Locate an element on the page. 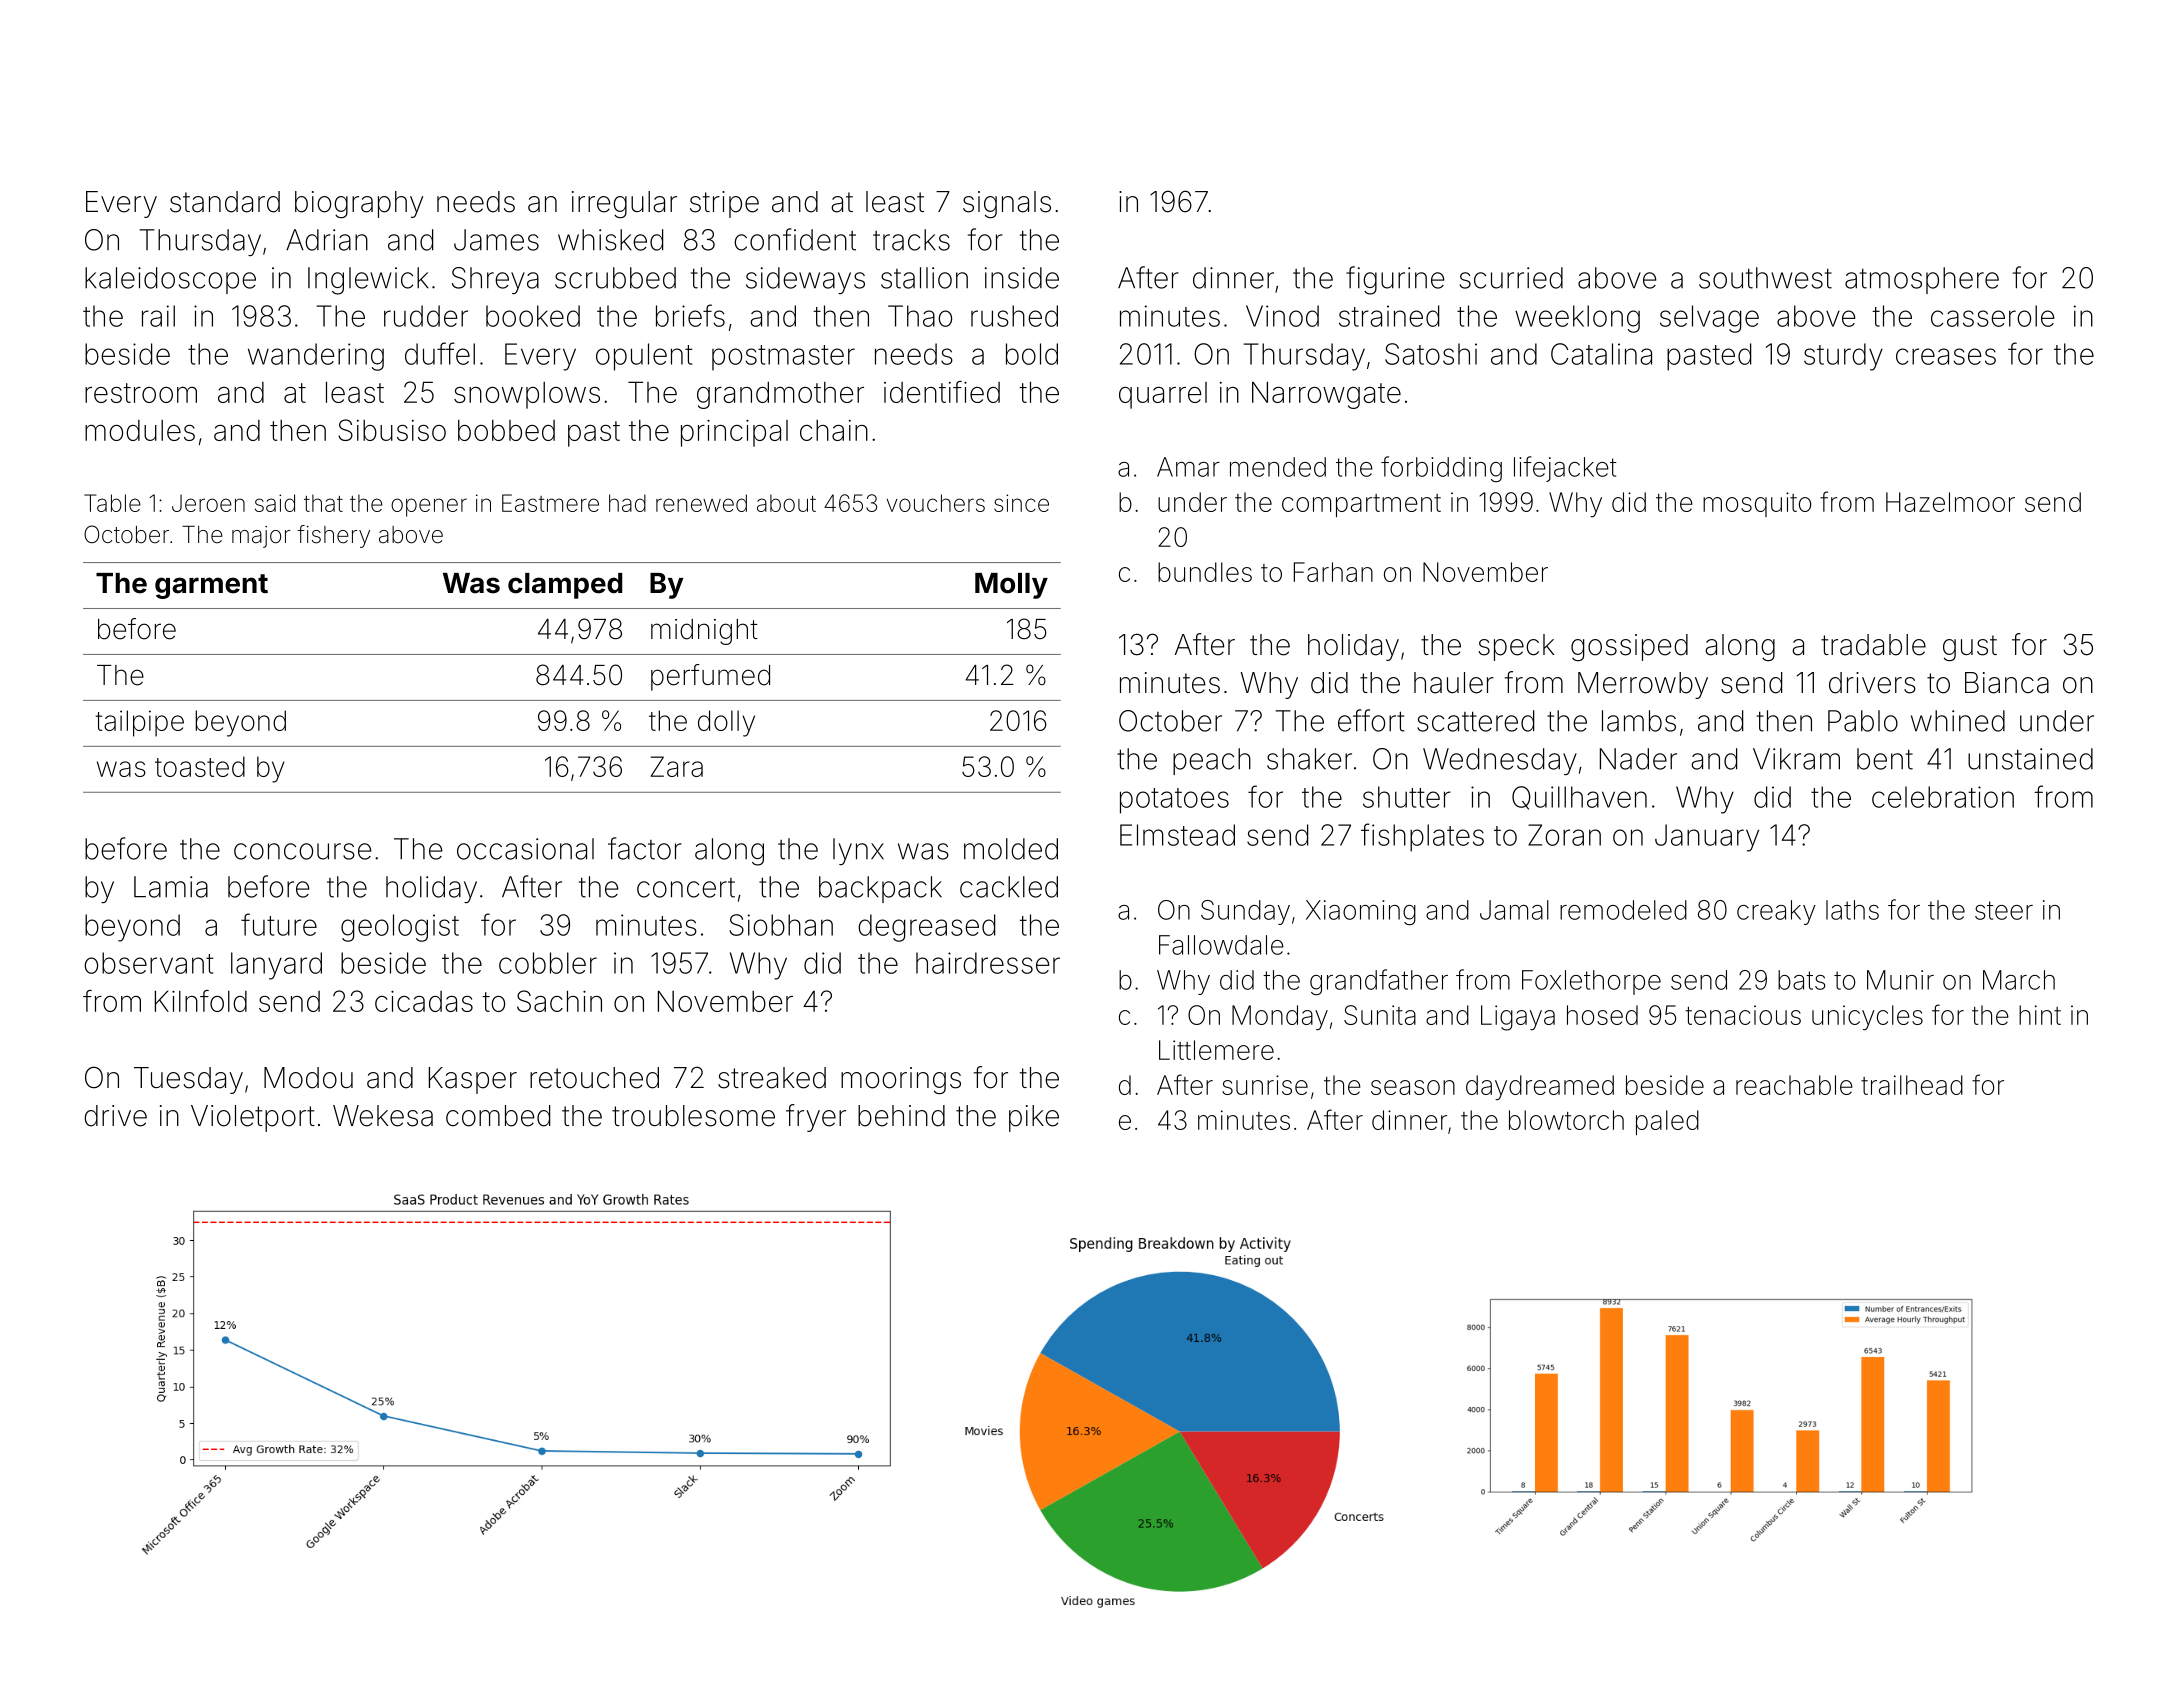  briefs is located at coordinates (690, 315).
